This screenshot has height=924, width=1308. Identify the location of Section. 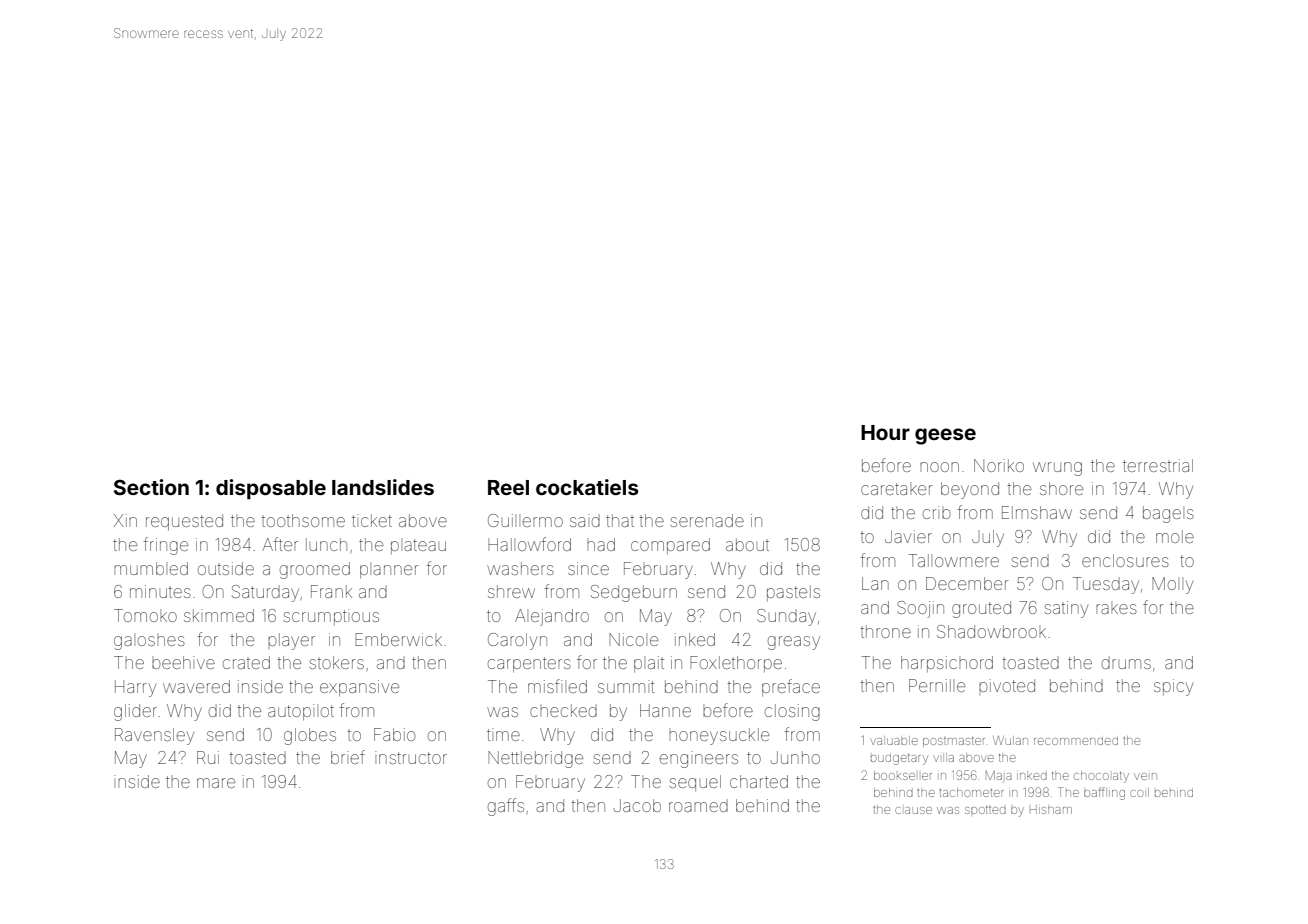
(151, 487).
